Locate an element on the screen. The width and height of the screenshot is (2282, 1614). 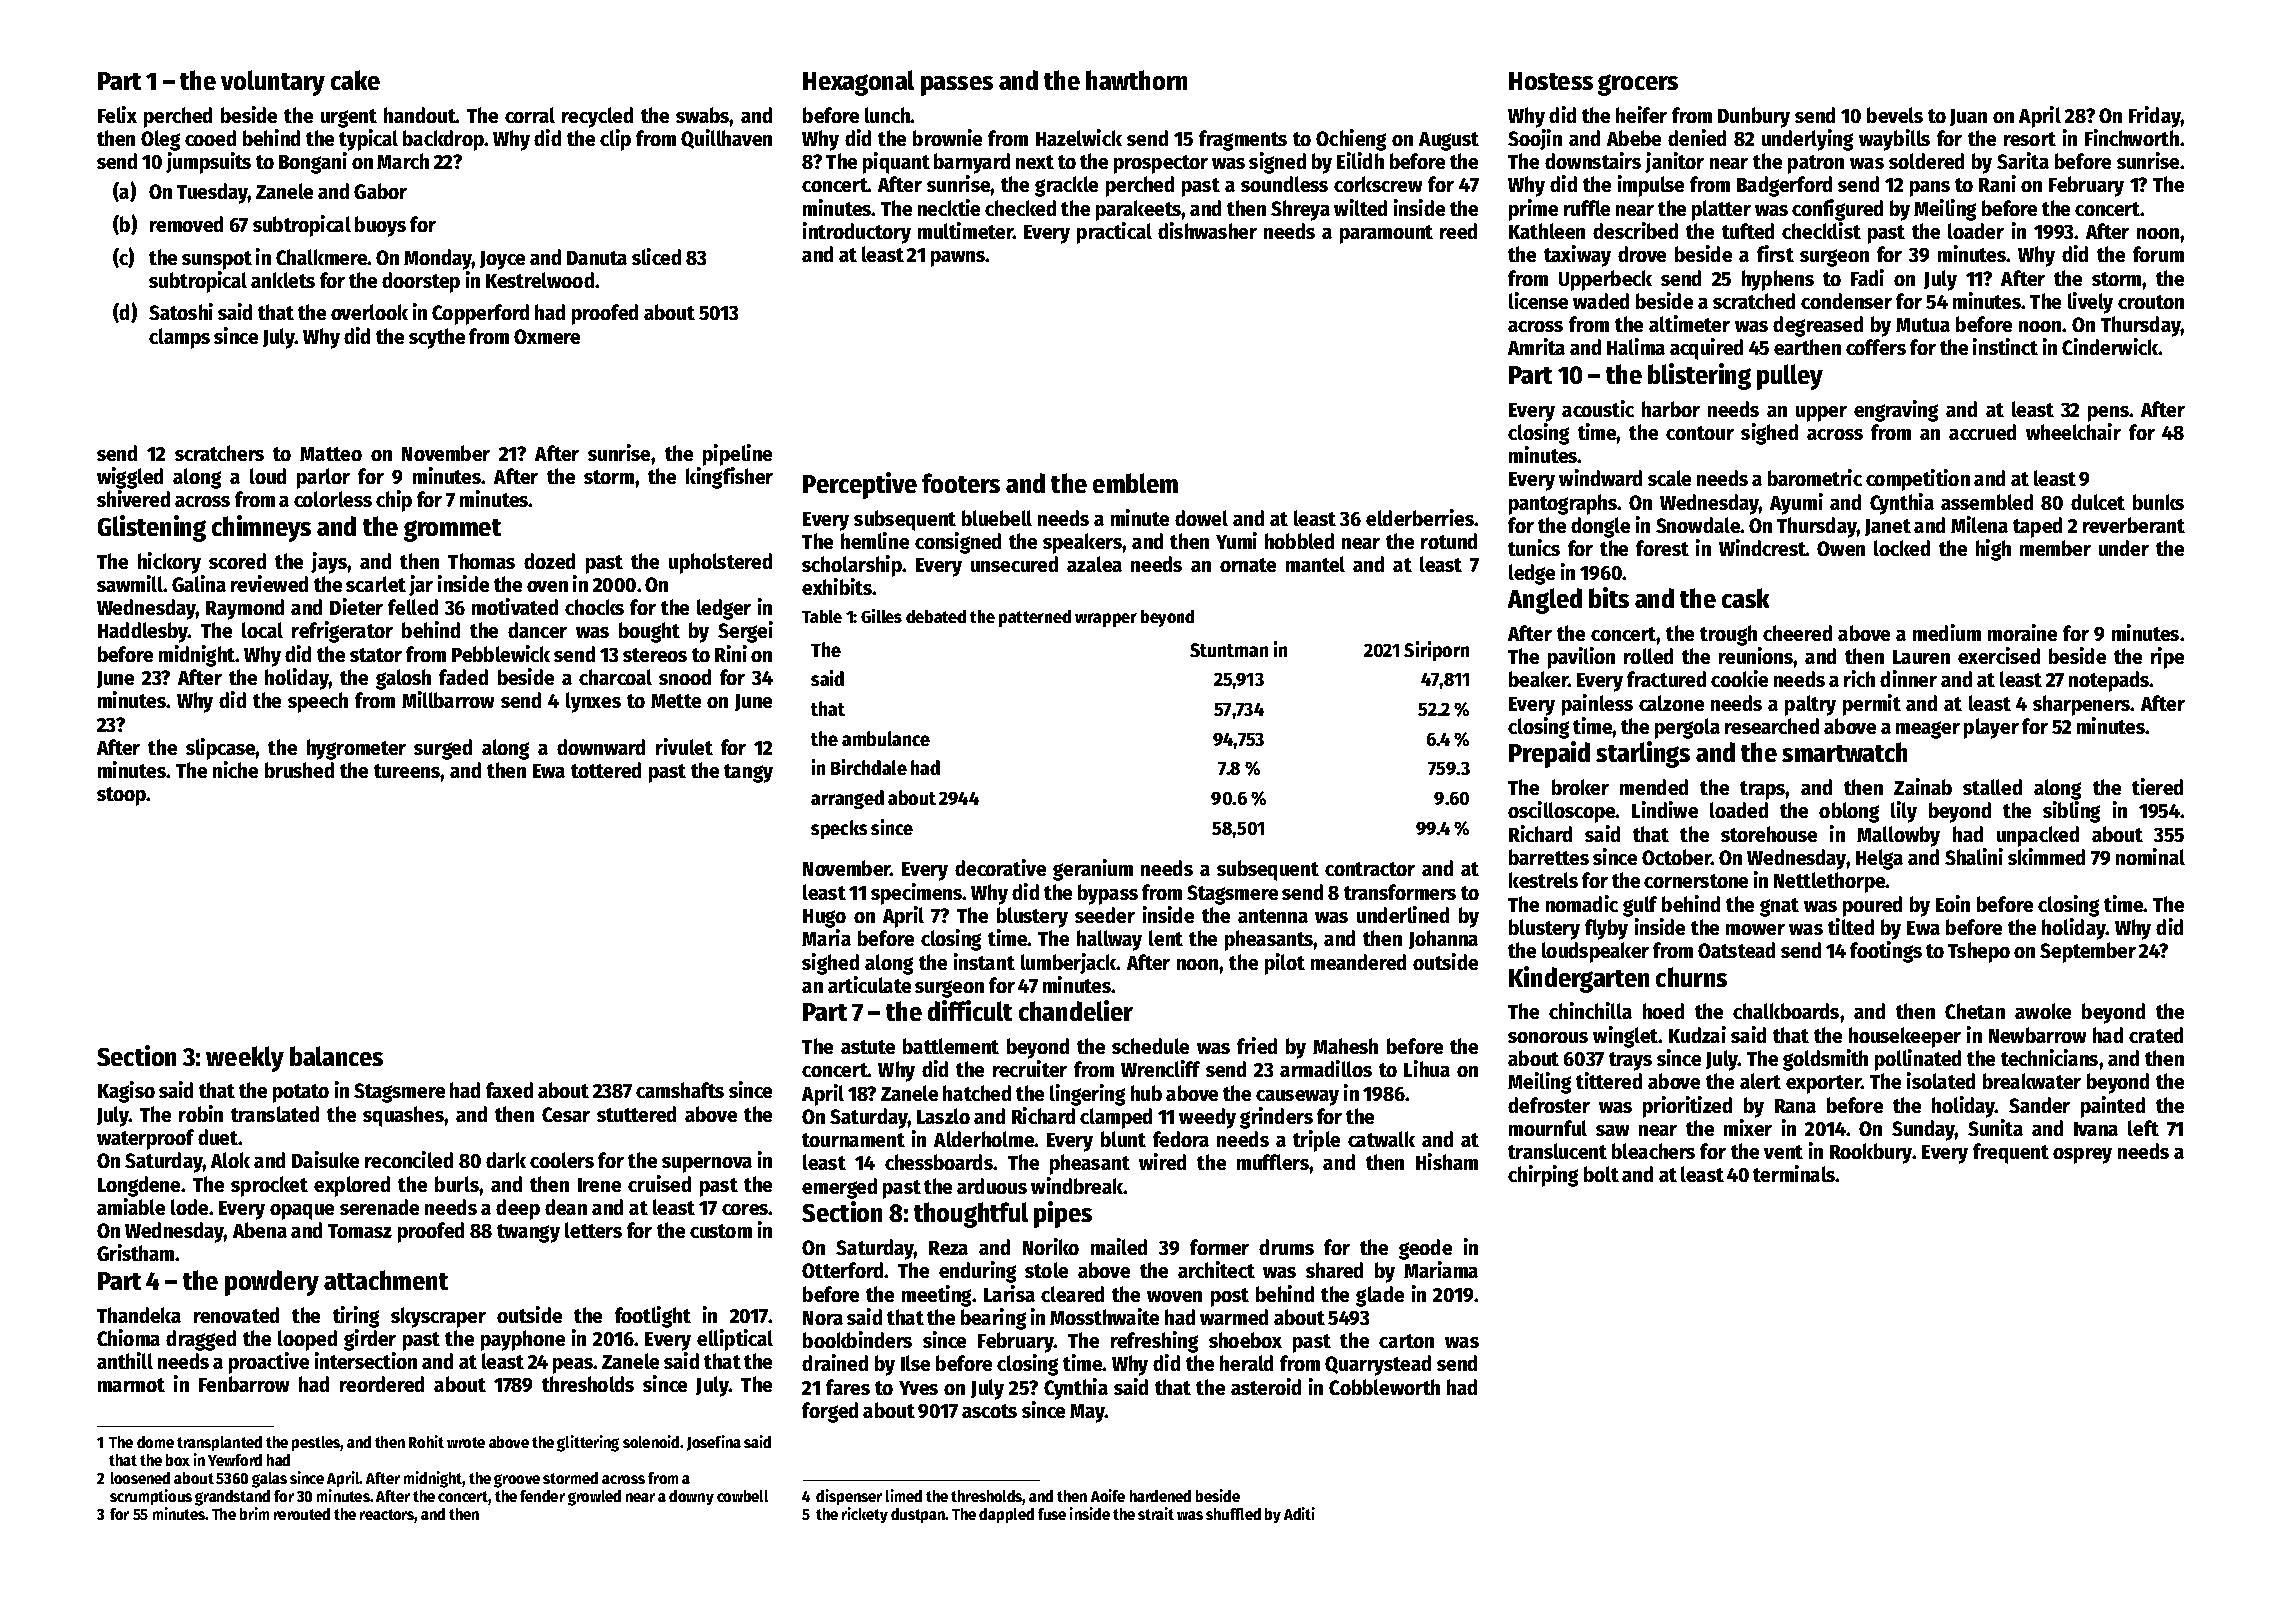
Lihua is located at coordinates (1427, 1068).
